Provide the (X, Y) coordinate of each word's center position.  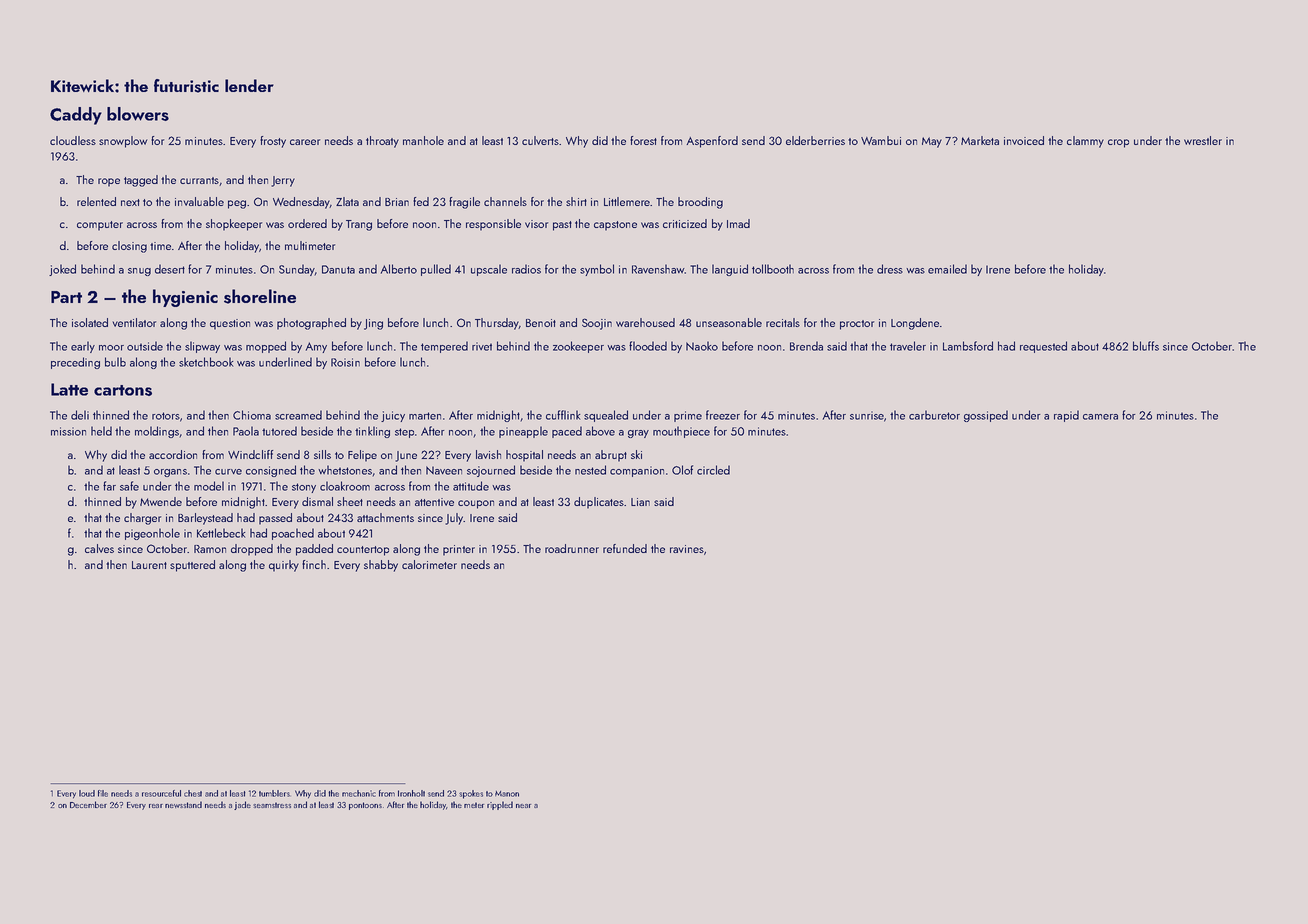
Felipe (362, 456)
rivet (482, 346)
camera (1100, 417)
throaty (382, 142)
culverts (540, 140)
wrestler (1203, 140)
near (523, 806)
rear (156, 806)
